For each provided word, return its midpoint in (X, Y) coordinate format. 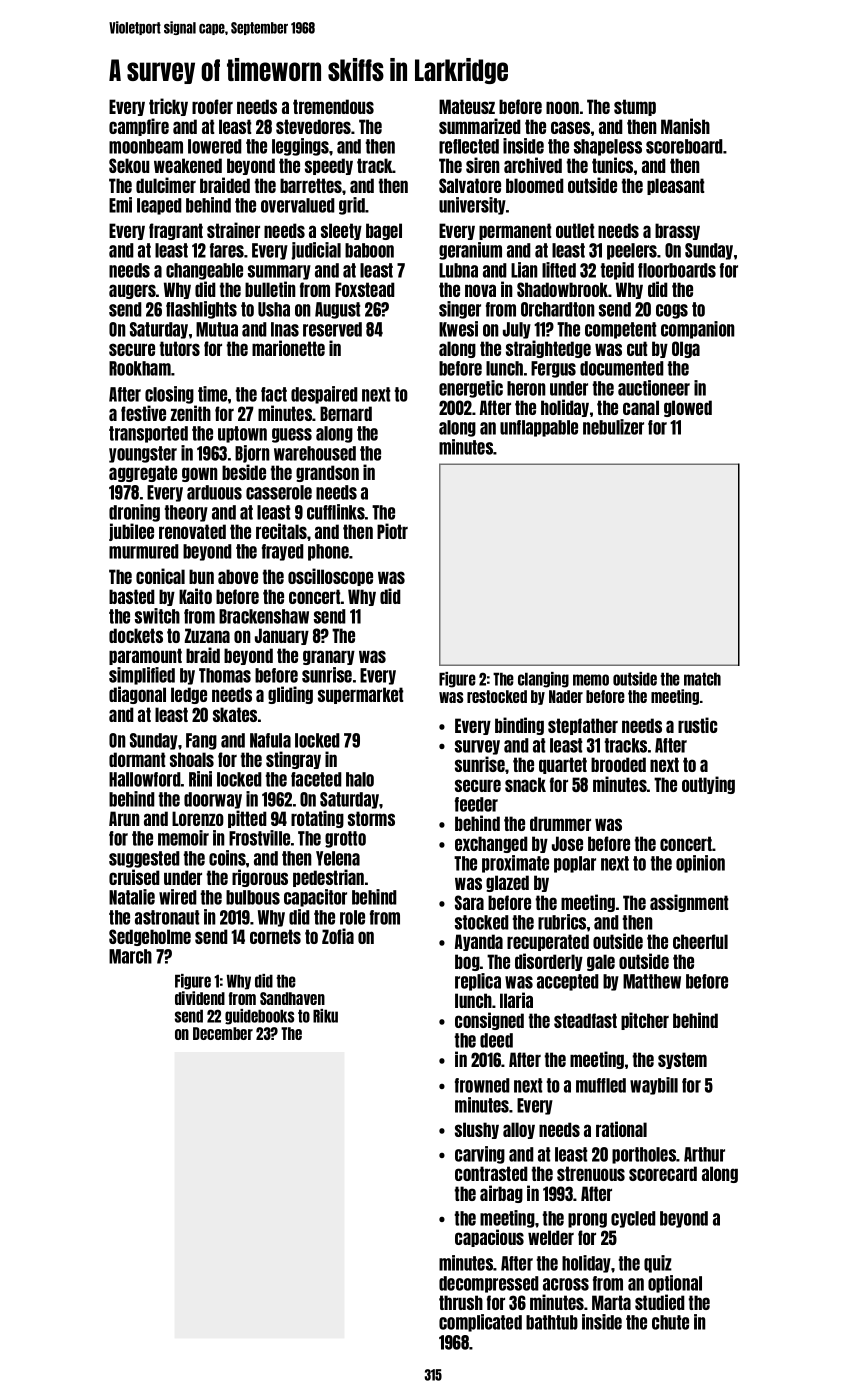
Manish (685, 126)
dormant (137, 759)
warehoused (315, 453)
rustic (698, 725)
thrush (461, 1302)
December (223, 1033)
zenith (190, 413)
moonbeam (146, 146)
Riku (325, 1016)
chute (670, 1322)
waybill (654, 1086)
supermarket (360, 695)
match (702, 679)
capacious (489, 1238)
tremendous (333, 106)
